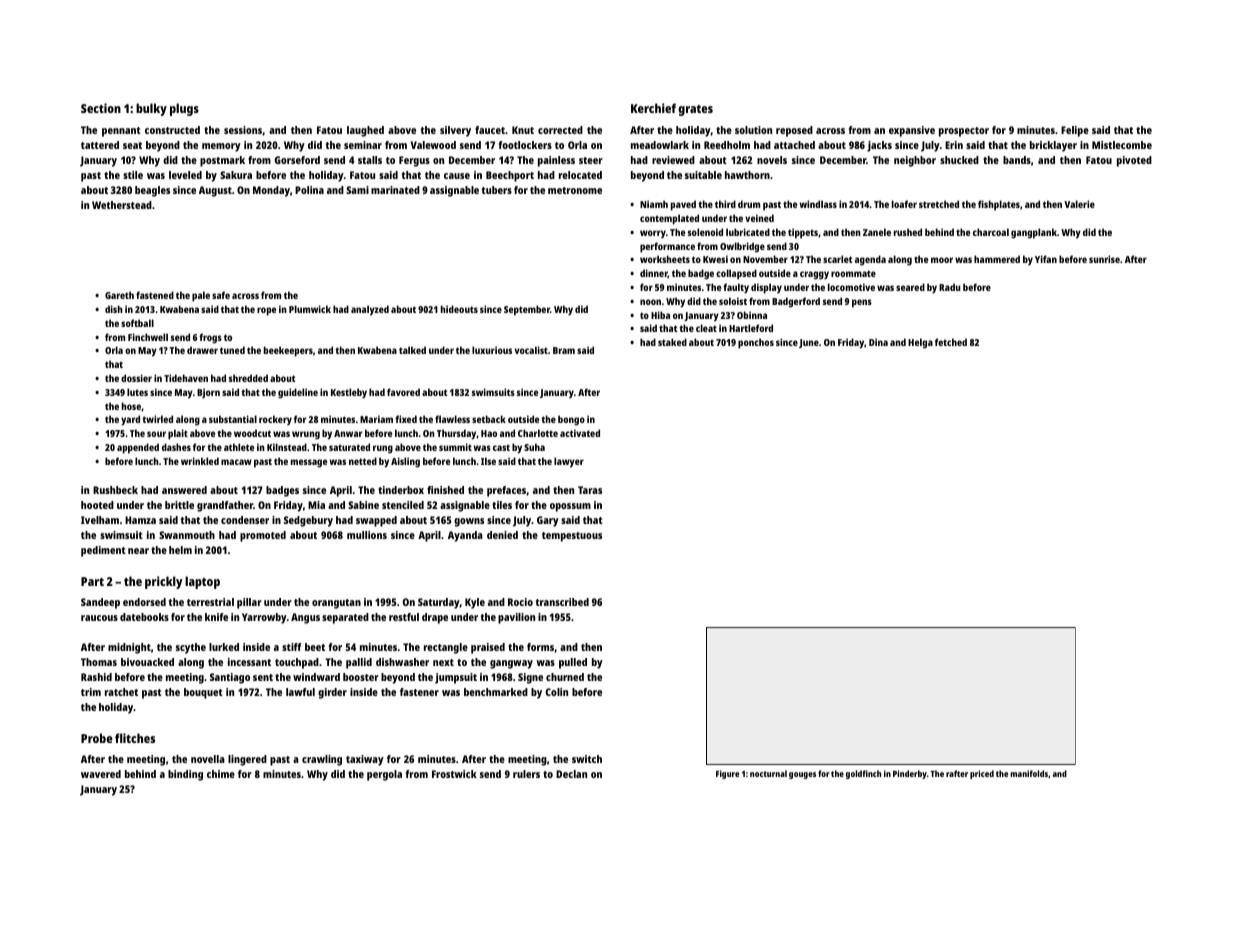 The height and width of the screenshot is (952, 1233). Describe the element at coordinates (336, 604) in the screenshot. I see `orangutan` at that location.
